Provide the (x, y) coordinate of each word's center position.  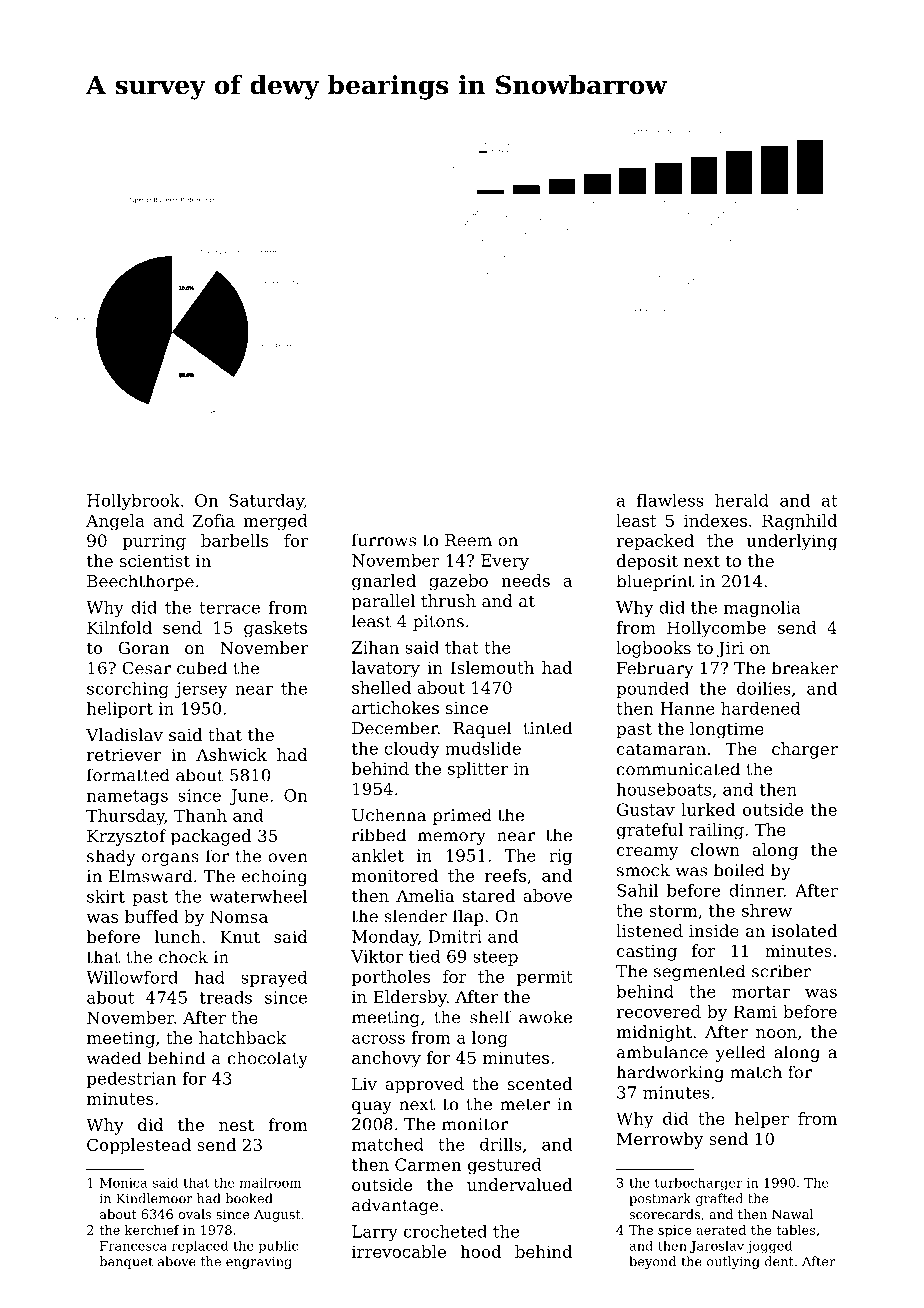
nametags (127, 797)
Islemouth (492, 667)
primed (462, 816)
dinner (756, 890)
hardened (760, 708)
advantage (395, 1206)
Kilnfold (119, 627)
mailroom (270, 1182)
